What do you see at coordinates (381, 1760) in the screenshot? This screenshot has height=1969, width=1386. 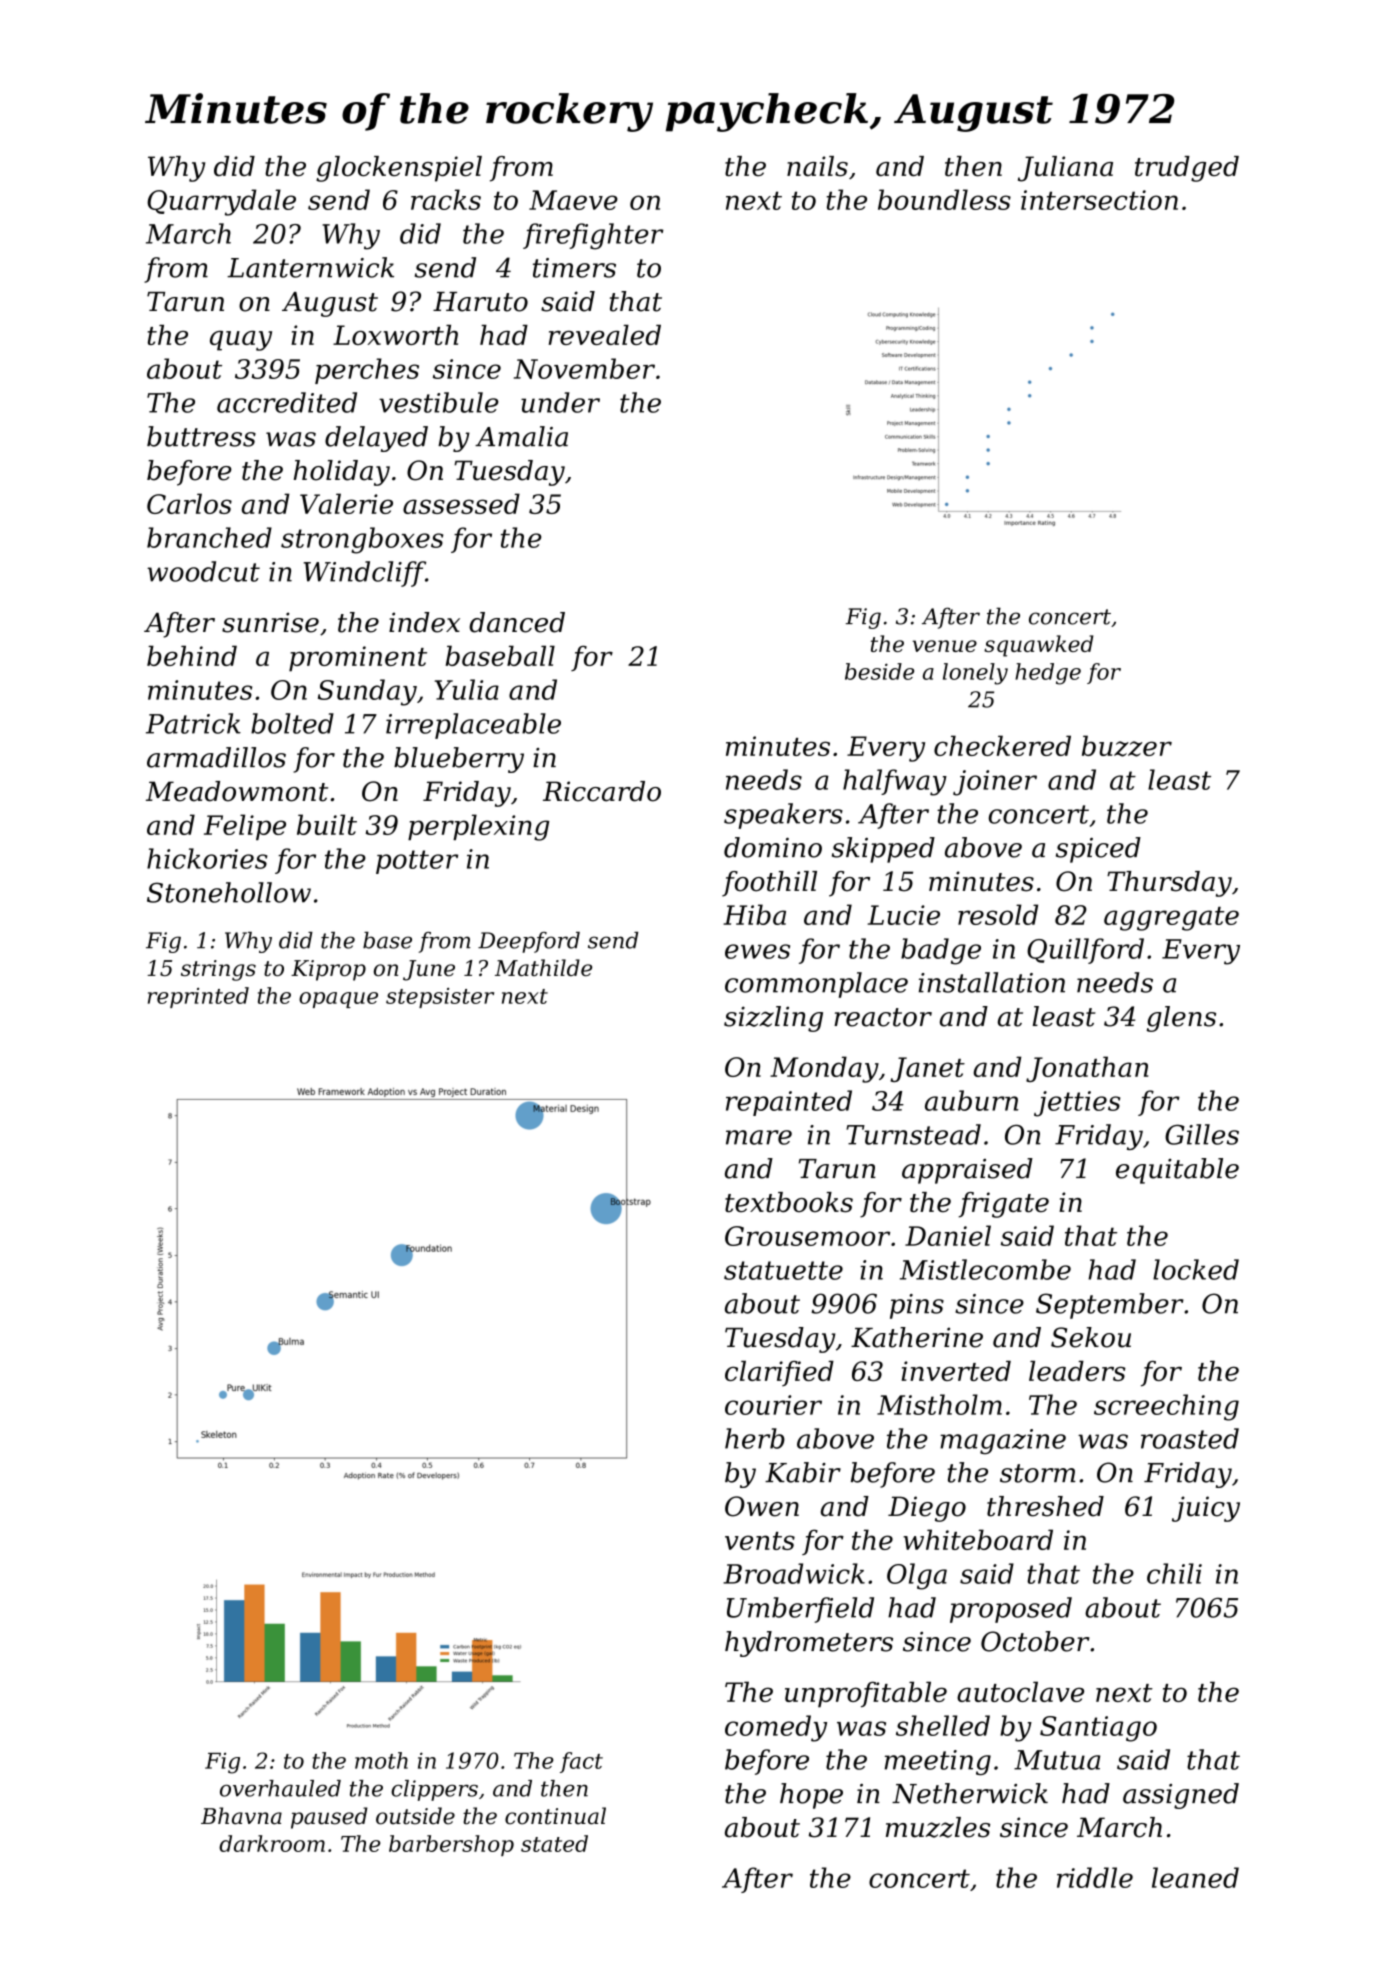 I see `moth` at bounding box center [381, 1760].
